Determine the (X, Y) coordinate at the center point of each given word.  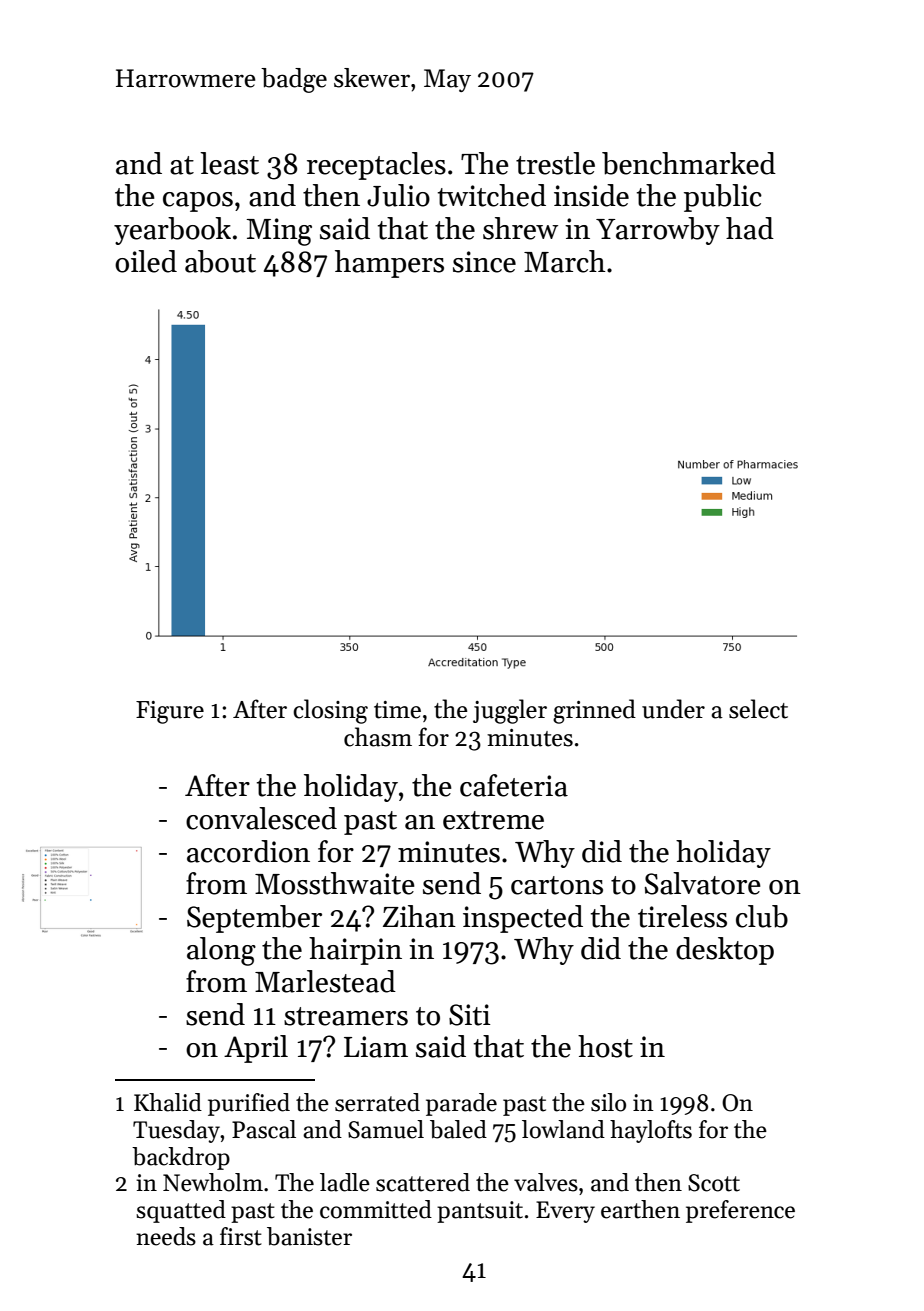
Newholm (213, 1182)
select (758, 709)
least (229, 163)
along (221, 951)
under (673, 709)
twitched (492, 195)
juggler (510, 711)
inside (591, 195)
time (397, 710)
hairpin (355, 951)
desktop (725, 951)
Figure (170, 712)
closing (330, 711)
